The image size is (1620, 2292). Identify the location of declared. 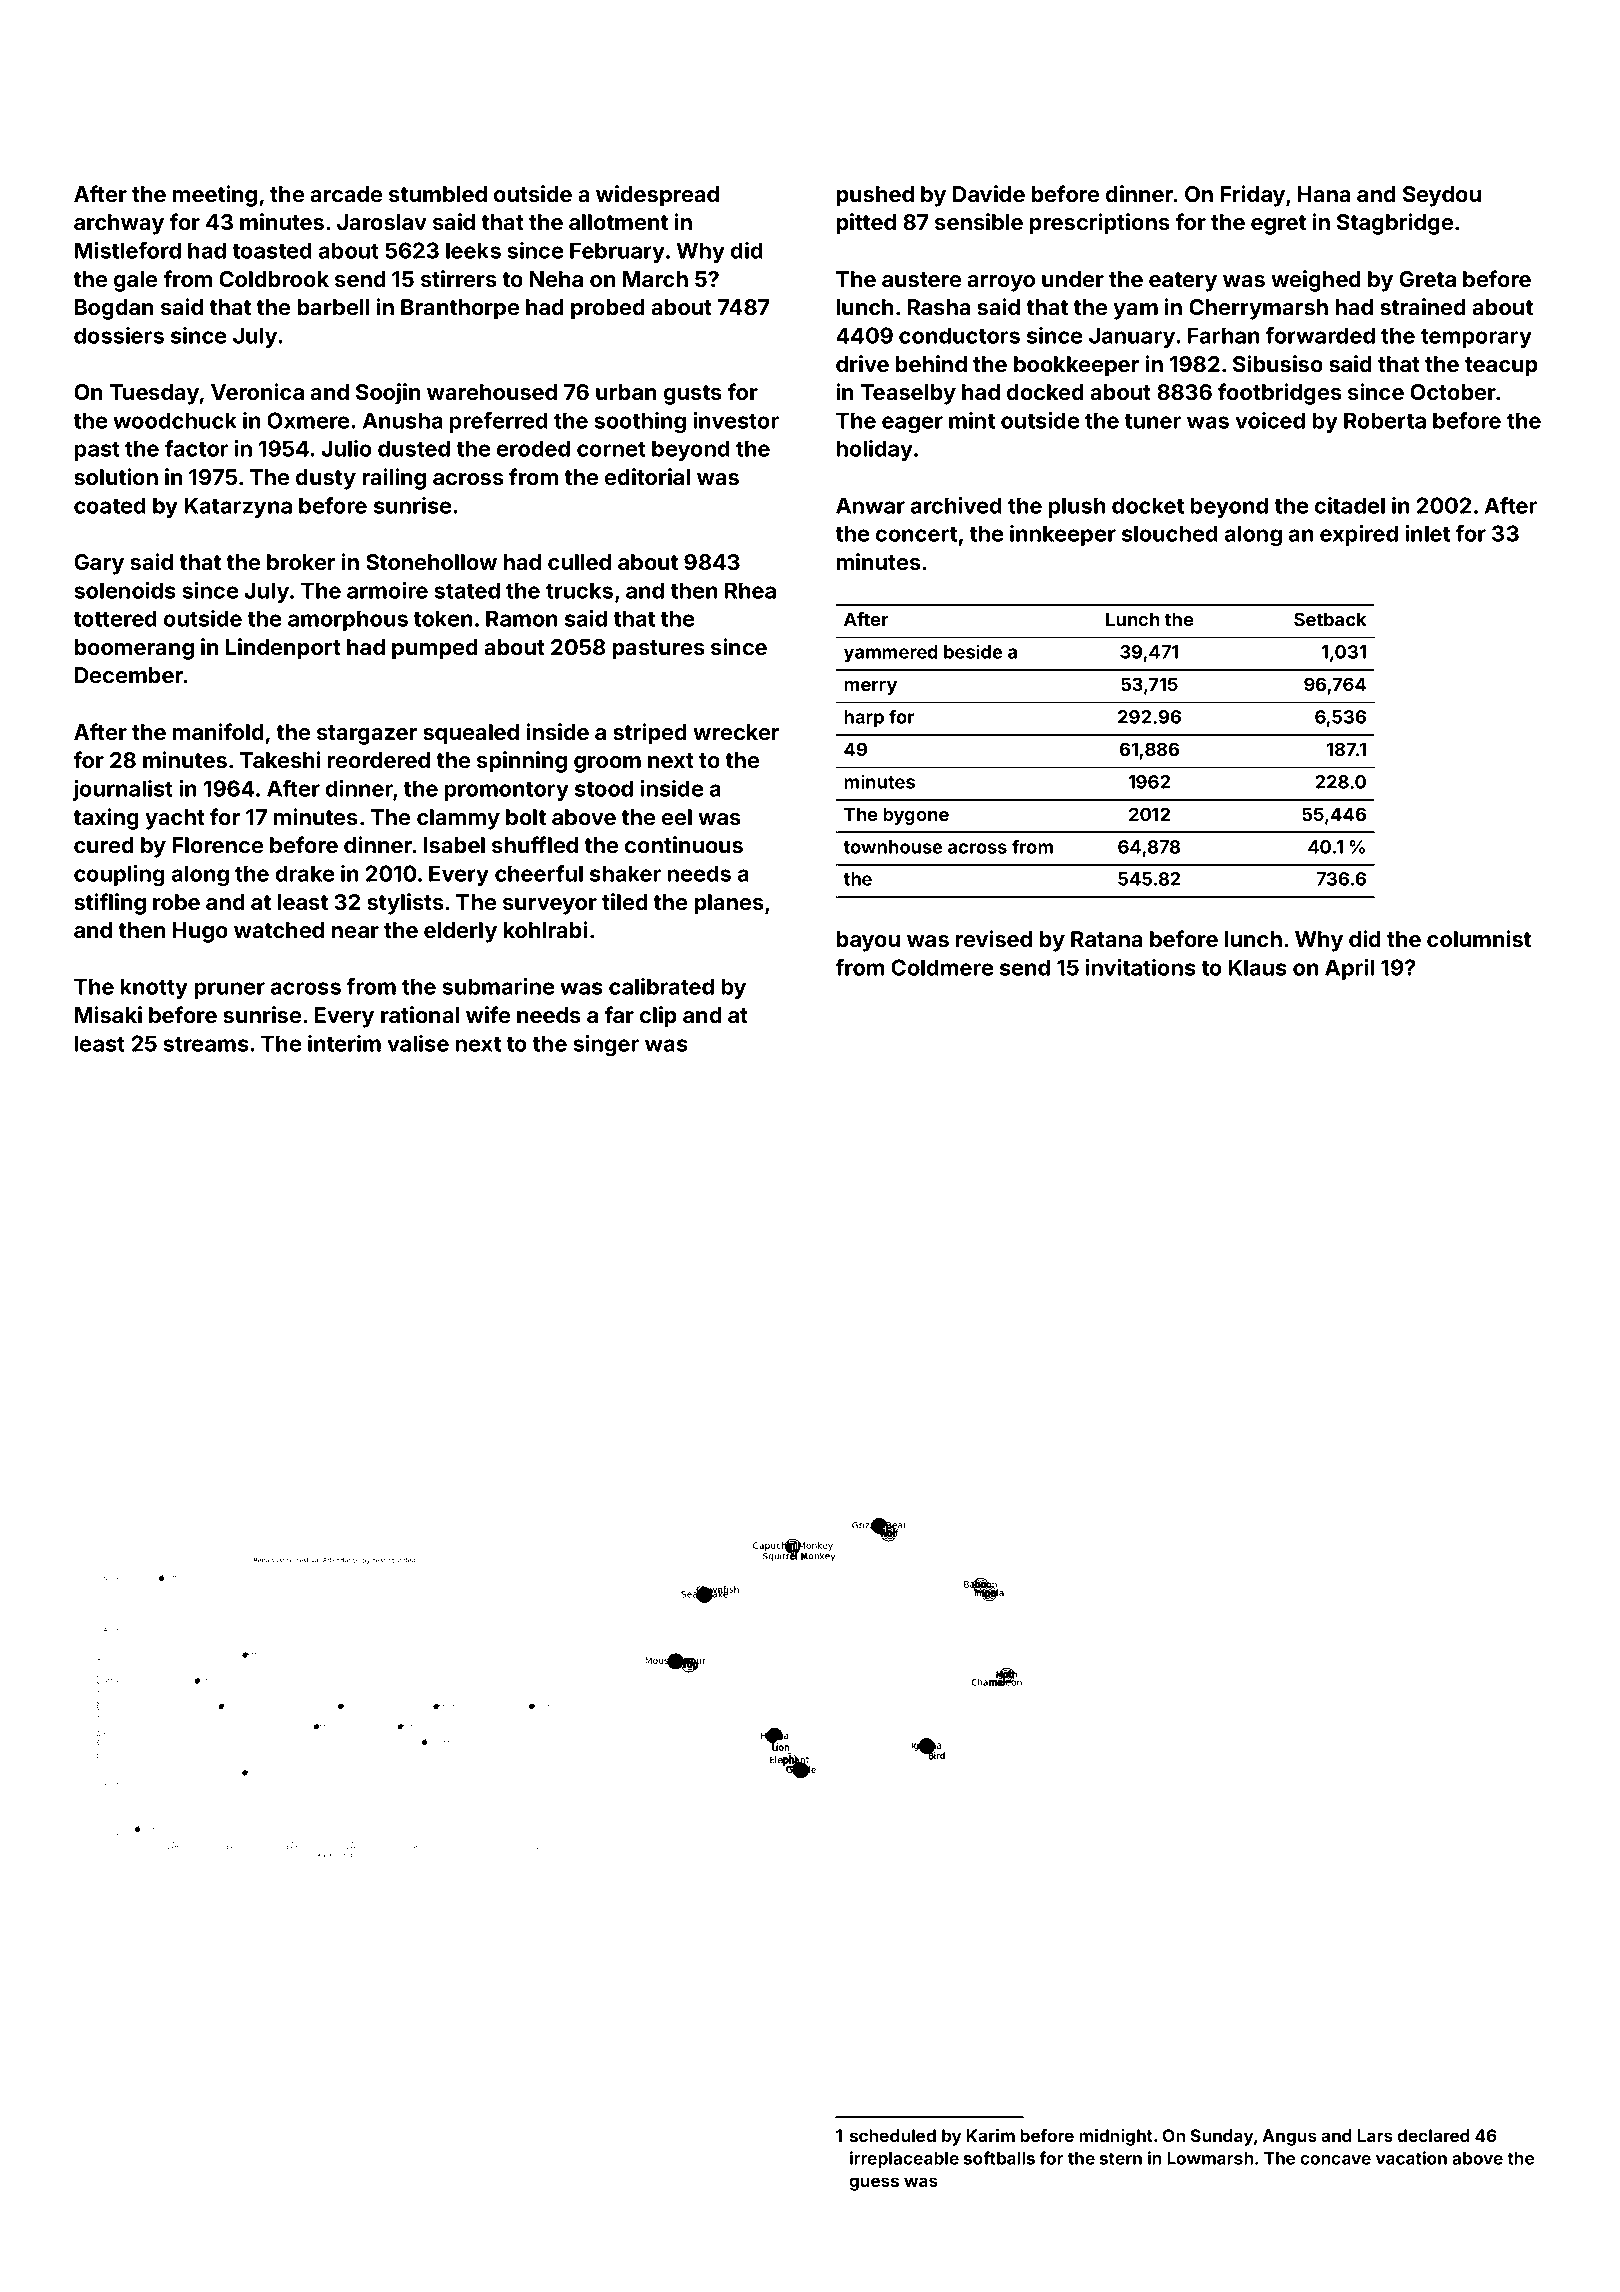
(1433, 2135).
